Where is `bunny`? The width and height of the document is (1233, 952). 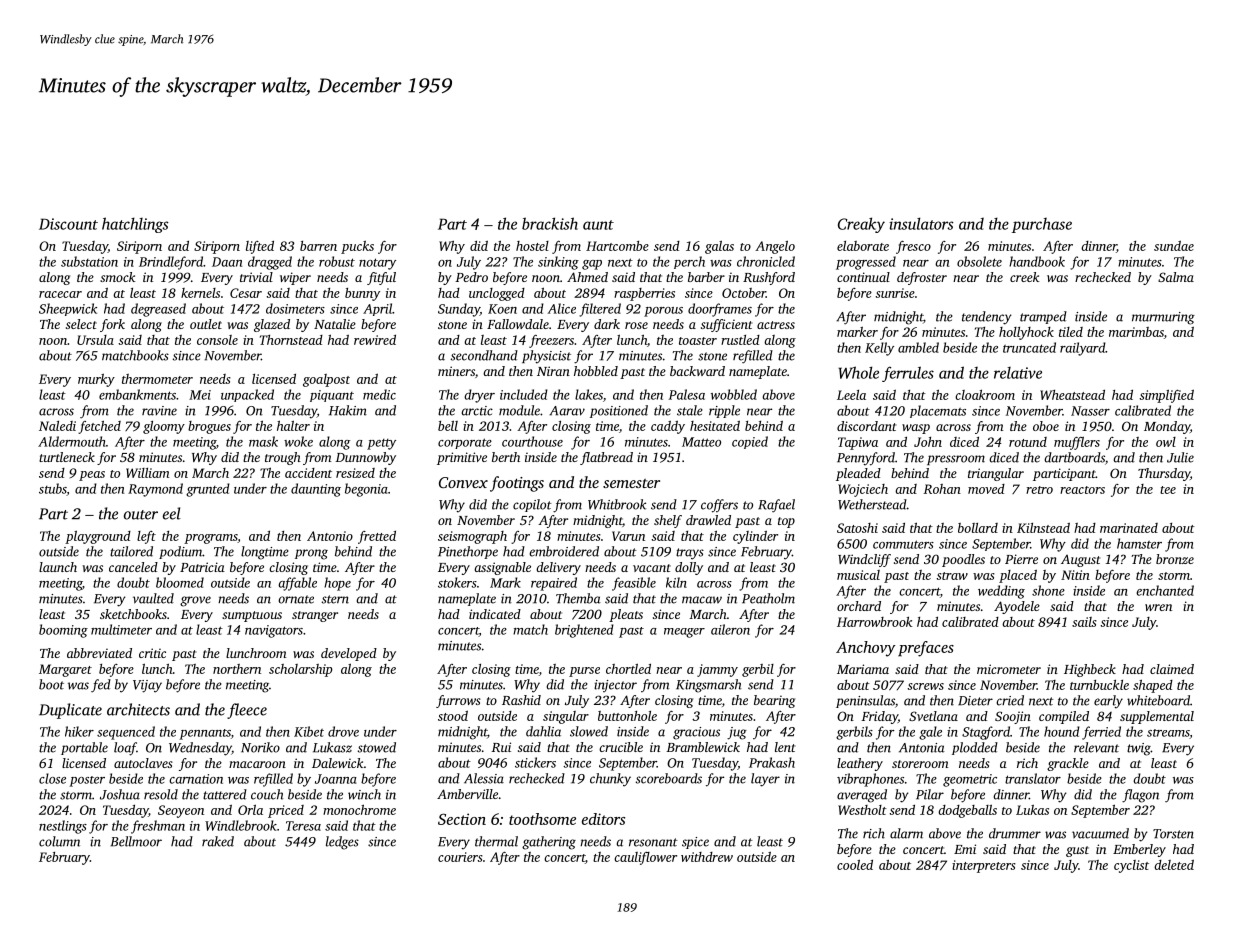 bunny is located at coordinates (362, 294).
